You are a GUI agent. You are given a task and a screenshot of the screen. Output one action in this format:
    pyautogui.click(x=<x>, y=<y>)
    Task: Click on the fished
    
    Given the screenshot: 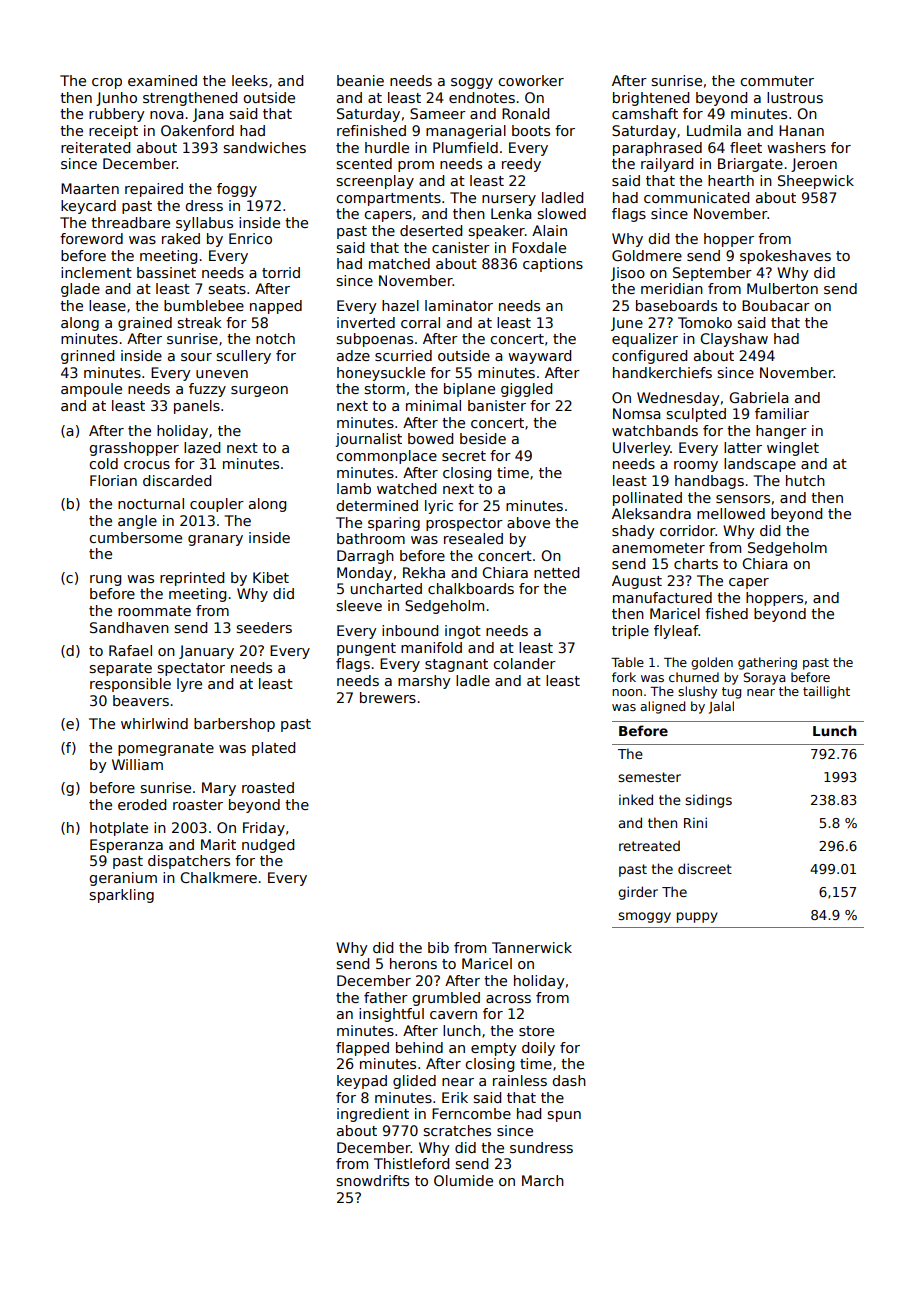 What is the action you would take?
    pyautogui.click(x=726, y=613)
